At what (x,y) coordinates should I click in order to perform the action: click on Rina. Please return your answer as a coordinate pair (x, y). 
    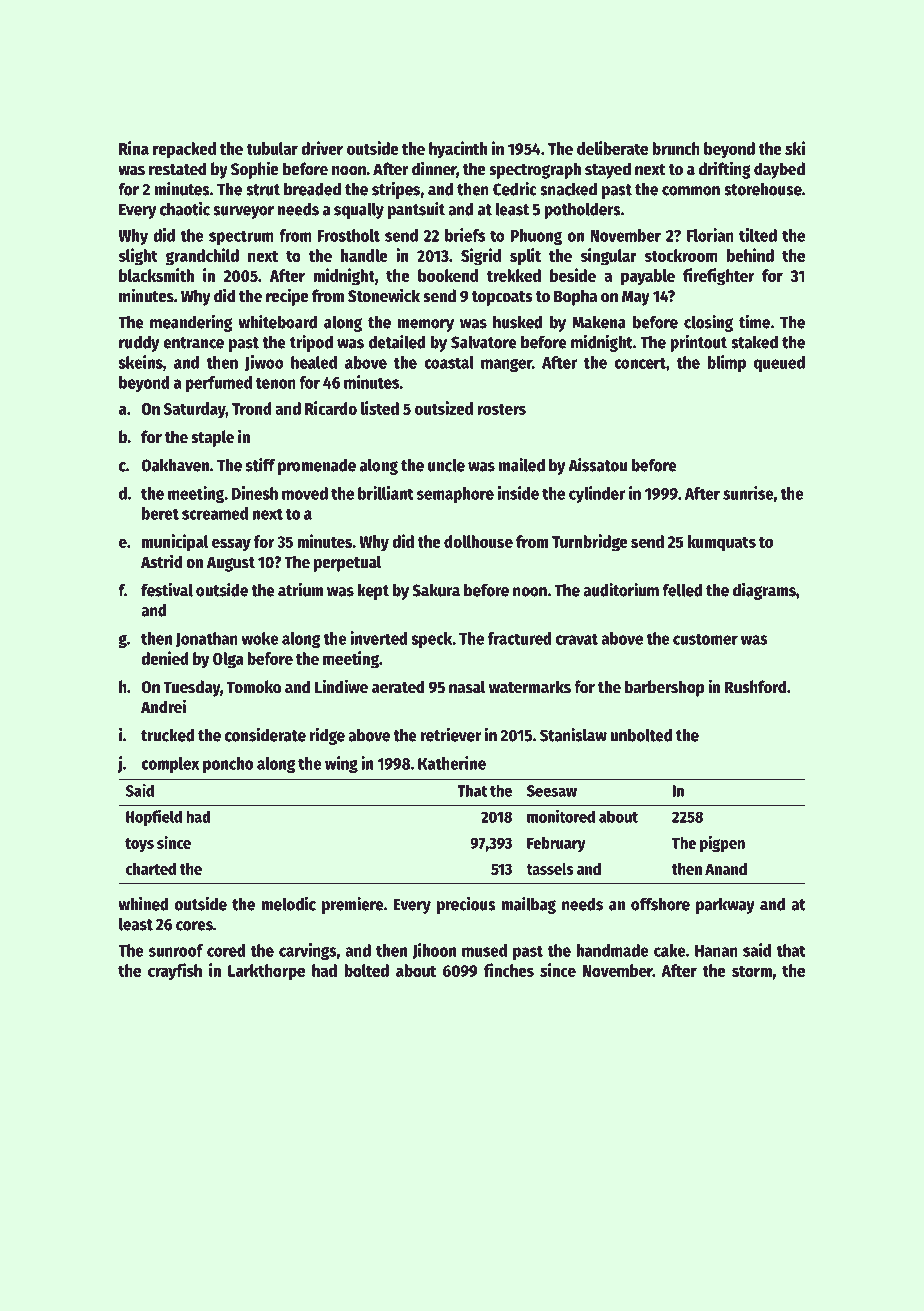
    Looking at the image, I should click on (134, 148).
